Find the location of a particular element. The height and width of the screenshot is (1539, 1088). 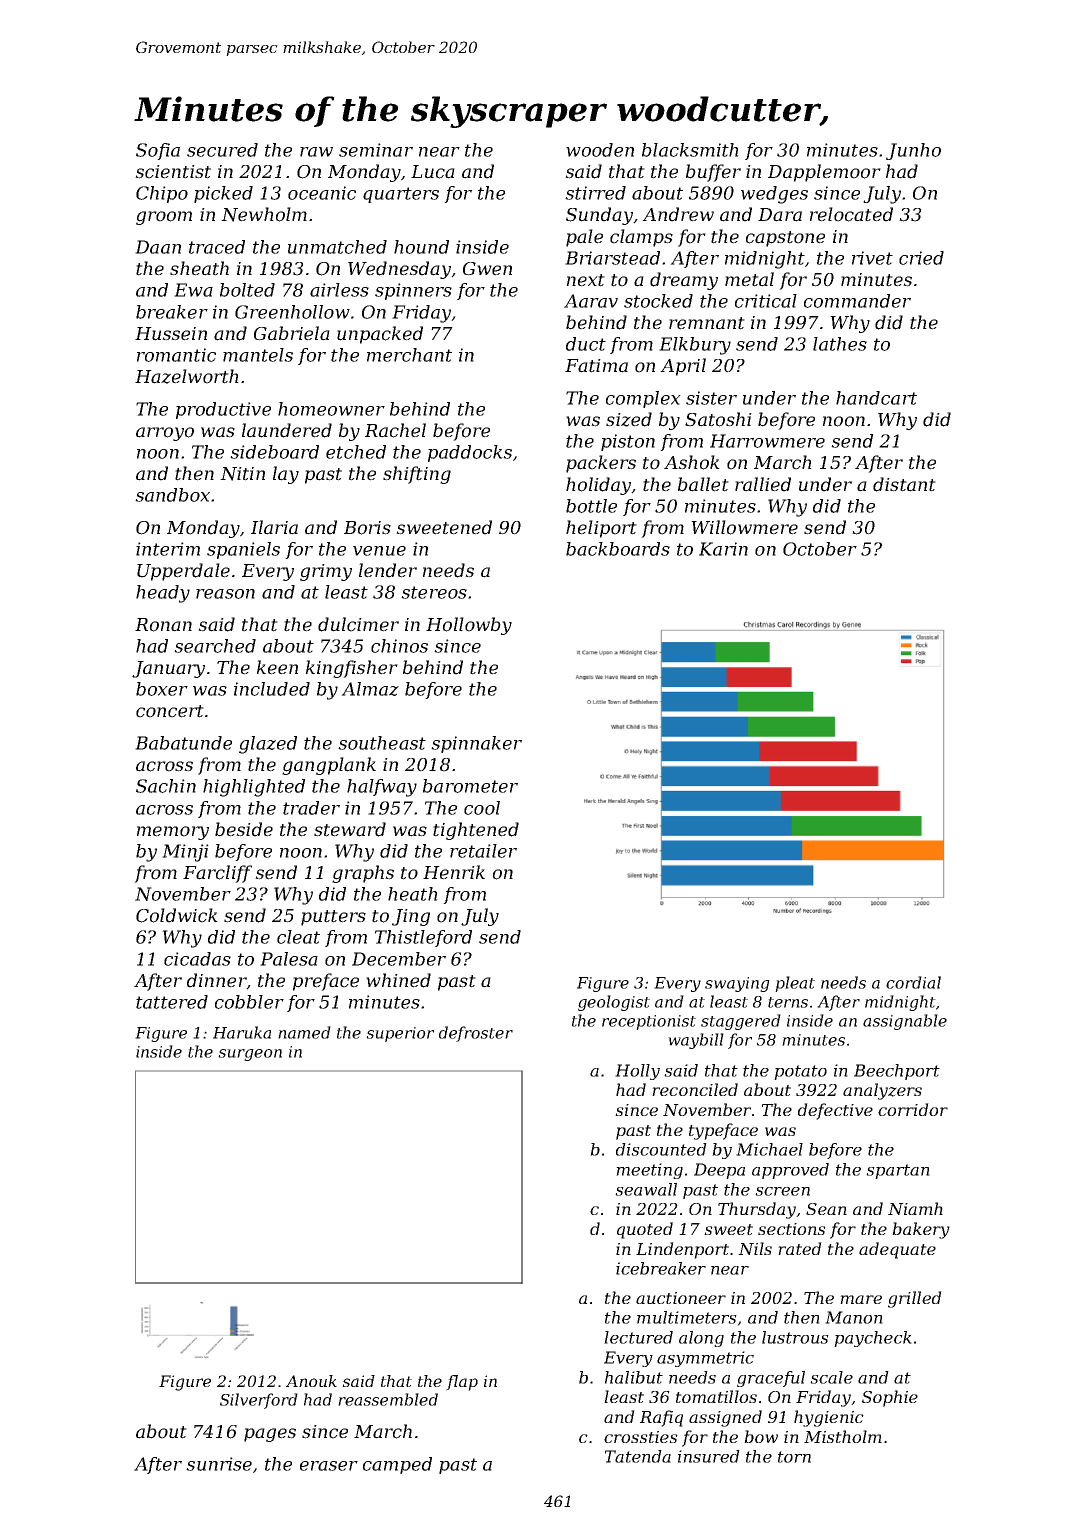

boxer is located at coordinates (162, 689).
